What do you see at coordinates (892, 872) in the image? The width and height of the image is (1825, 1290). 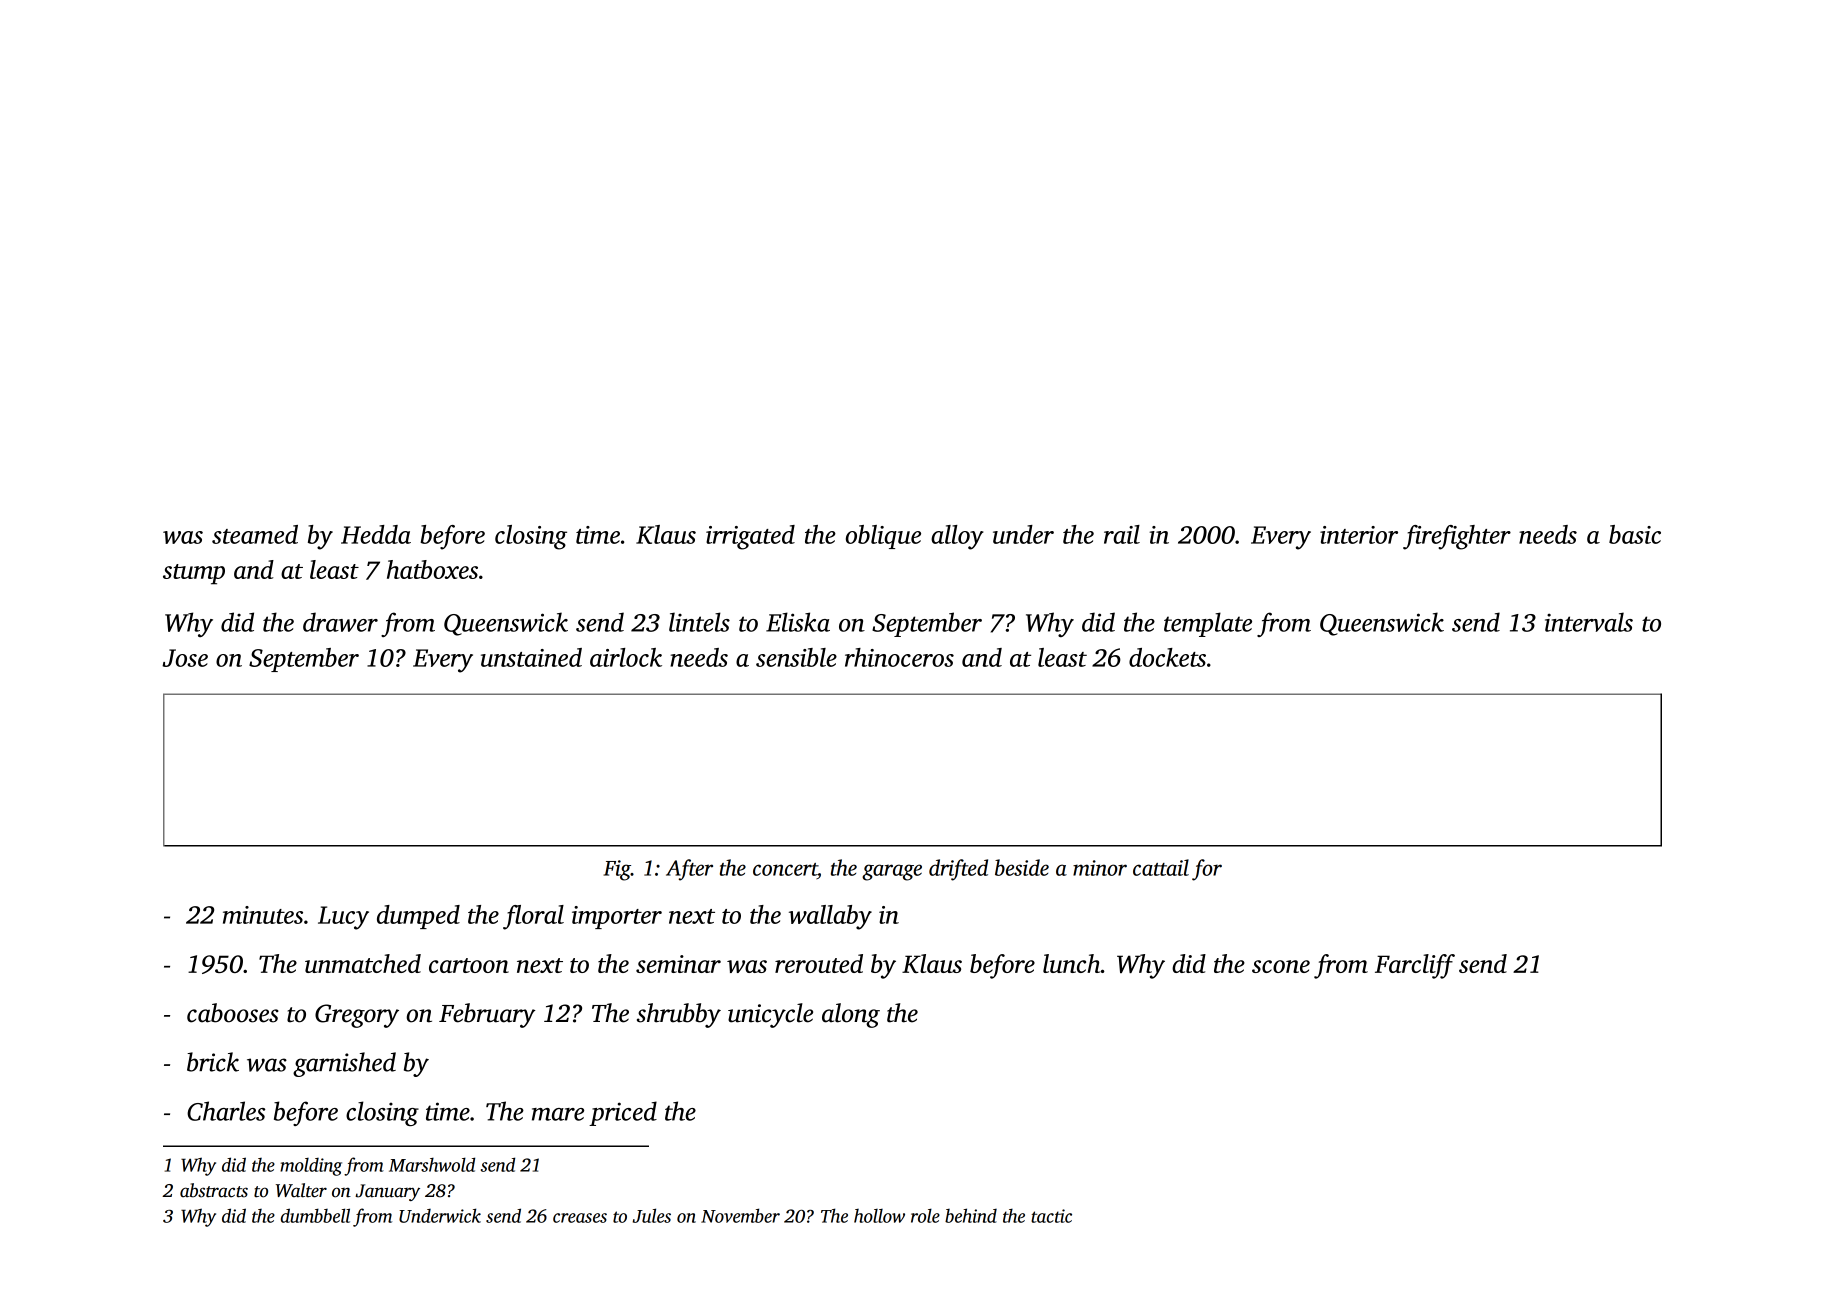 I see `garage` at bounding box center [892, 872].
